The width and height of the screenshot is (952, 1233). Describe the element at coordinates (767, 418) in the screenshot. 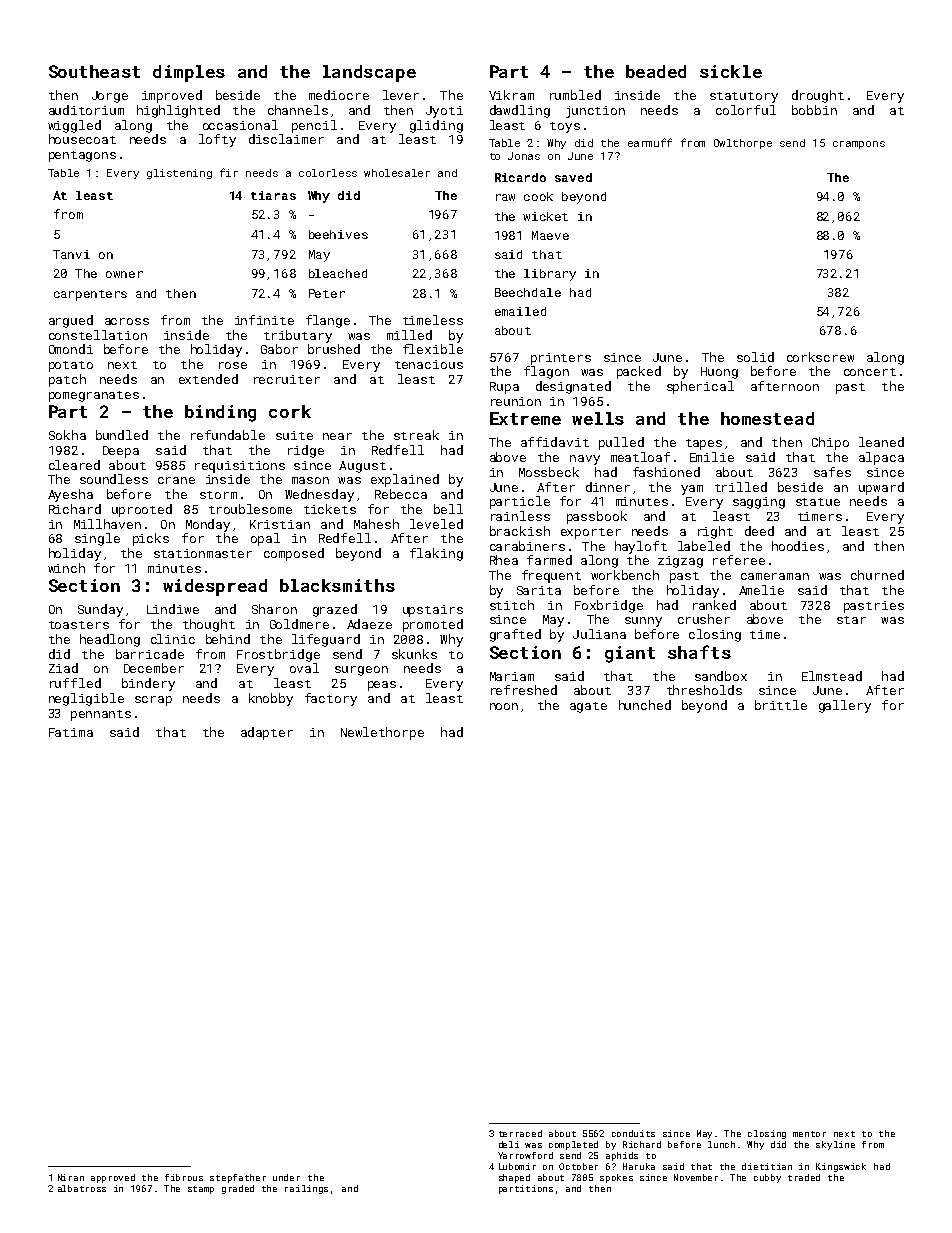

I see `homestead` at that location.
